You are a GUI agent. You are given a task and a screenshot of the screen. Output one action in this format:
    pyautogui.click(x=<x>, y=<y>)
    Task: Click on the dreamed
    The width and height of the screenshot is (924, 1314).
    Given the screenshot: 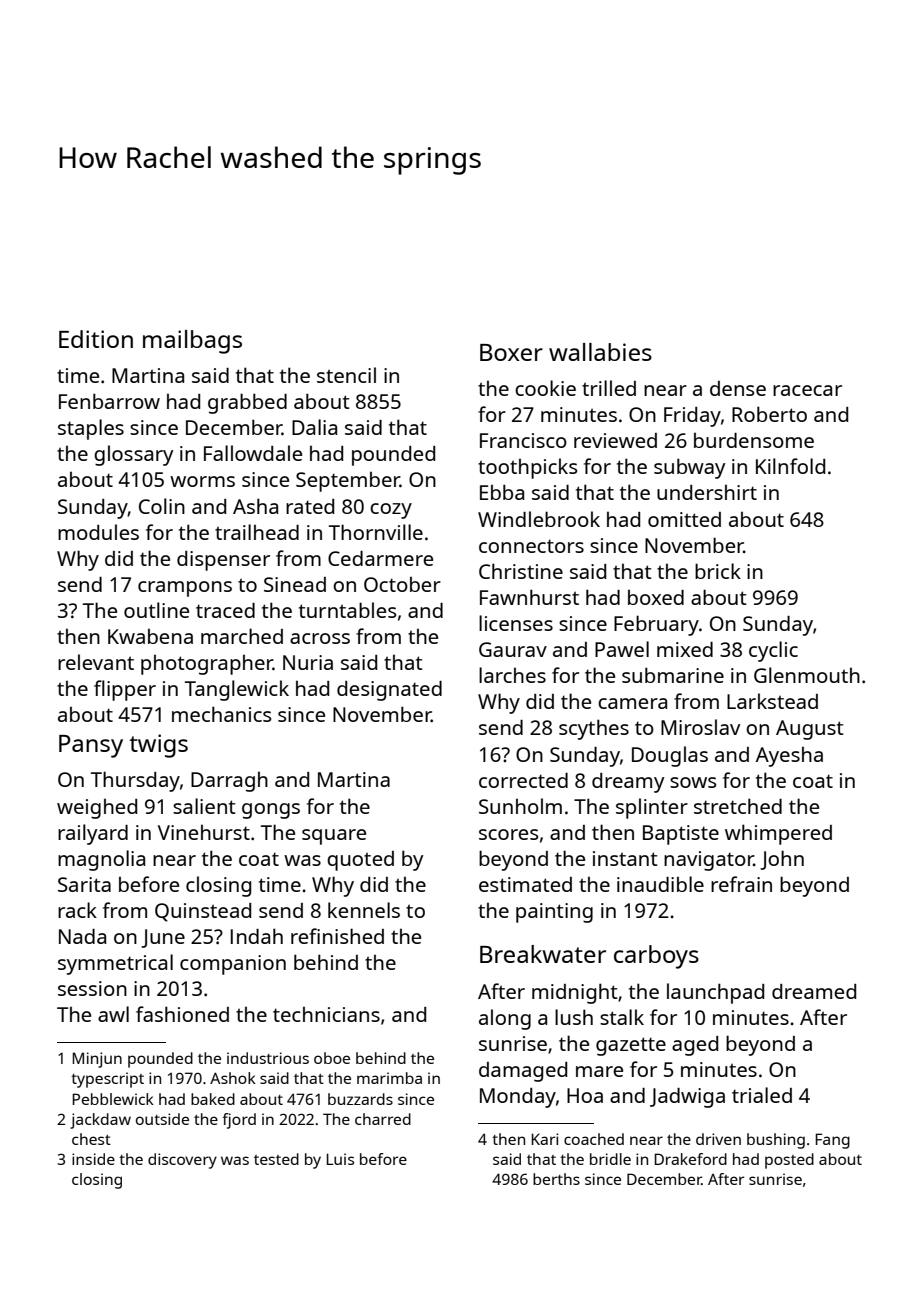 What is the action you would take?
    pyautogui.click(x=814, y=991)
